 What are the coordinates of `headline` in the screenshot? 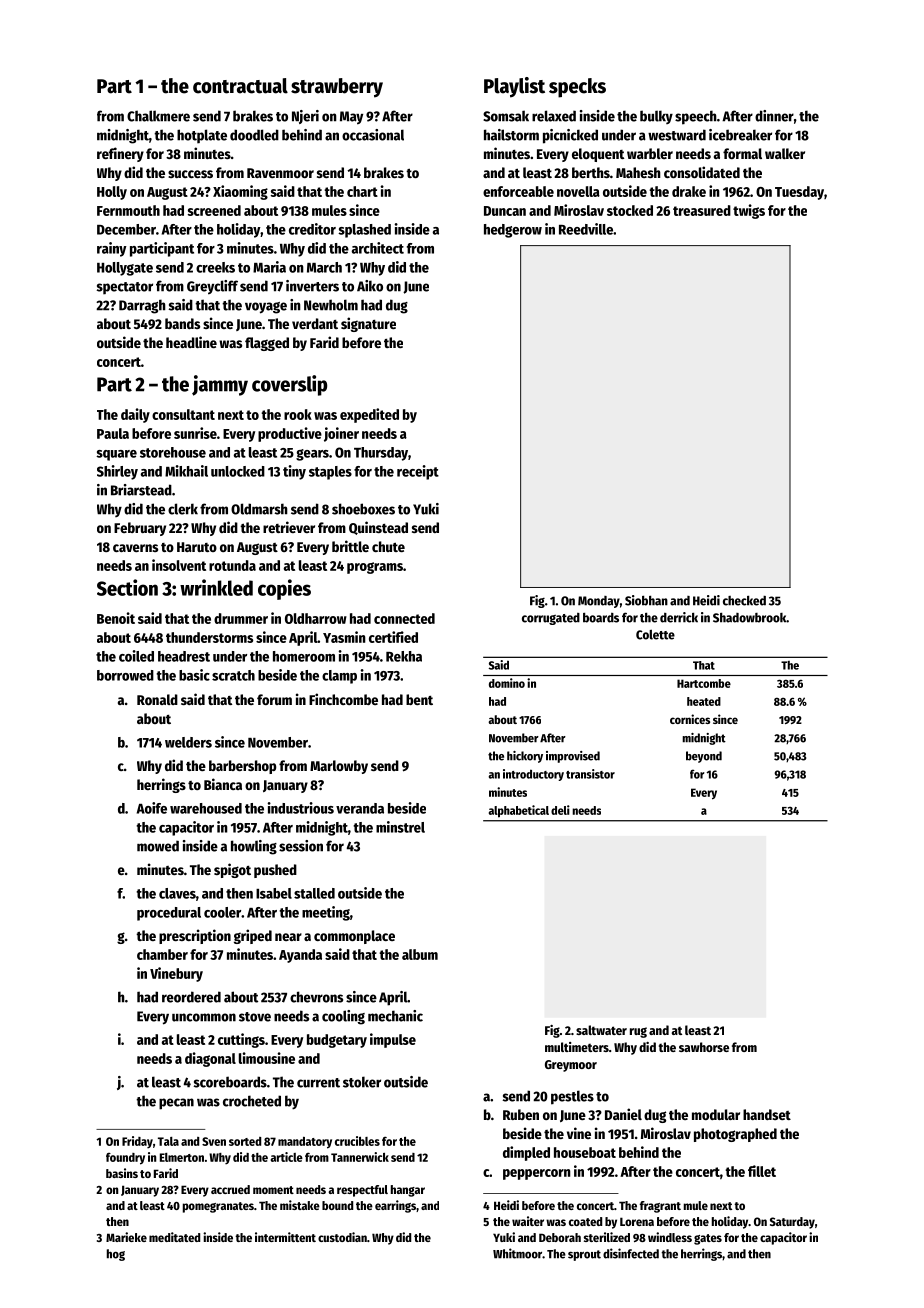 It's located at (191, 342).
